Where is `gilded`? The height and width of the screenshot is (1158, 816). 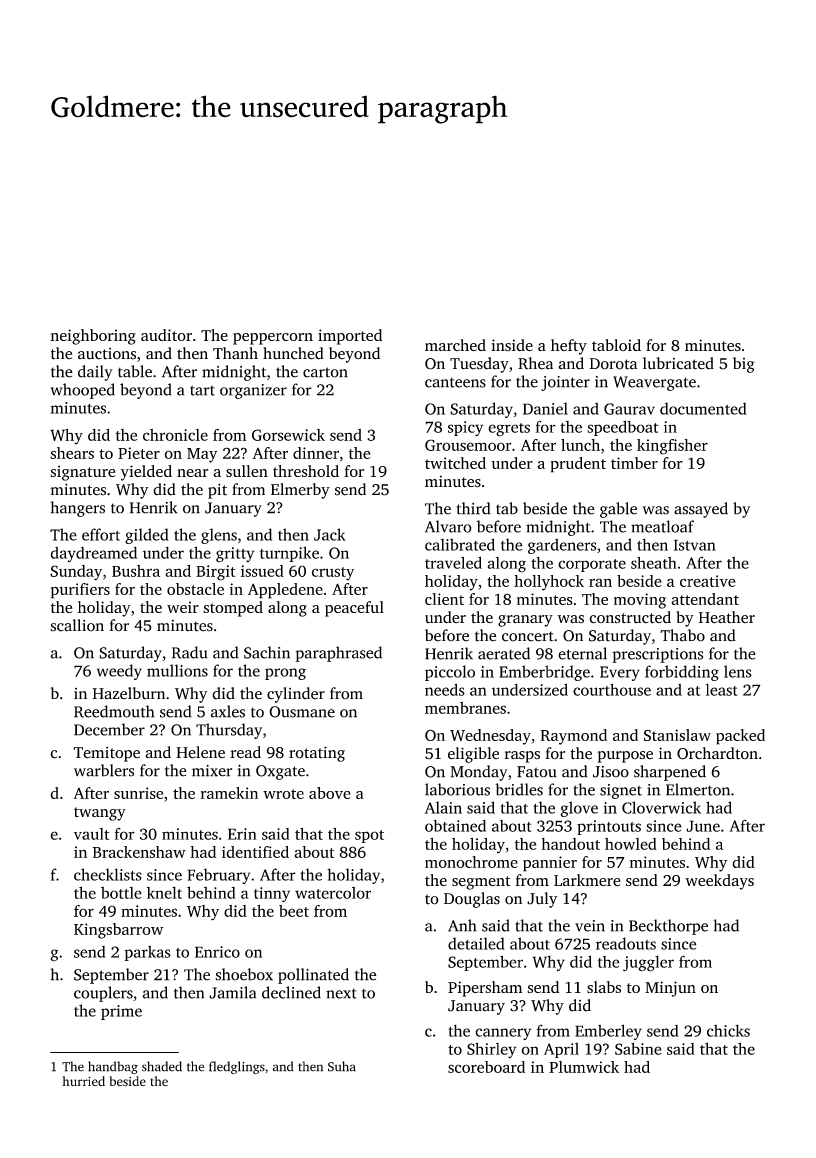 gilded is located at coordinates (147, 536).
